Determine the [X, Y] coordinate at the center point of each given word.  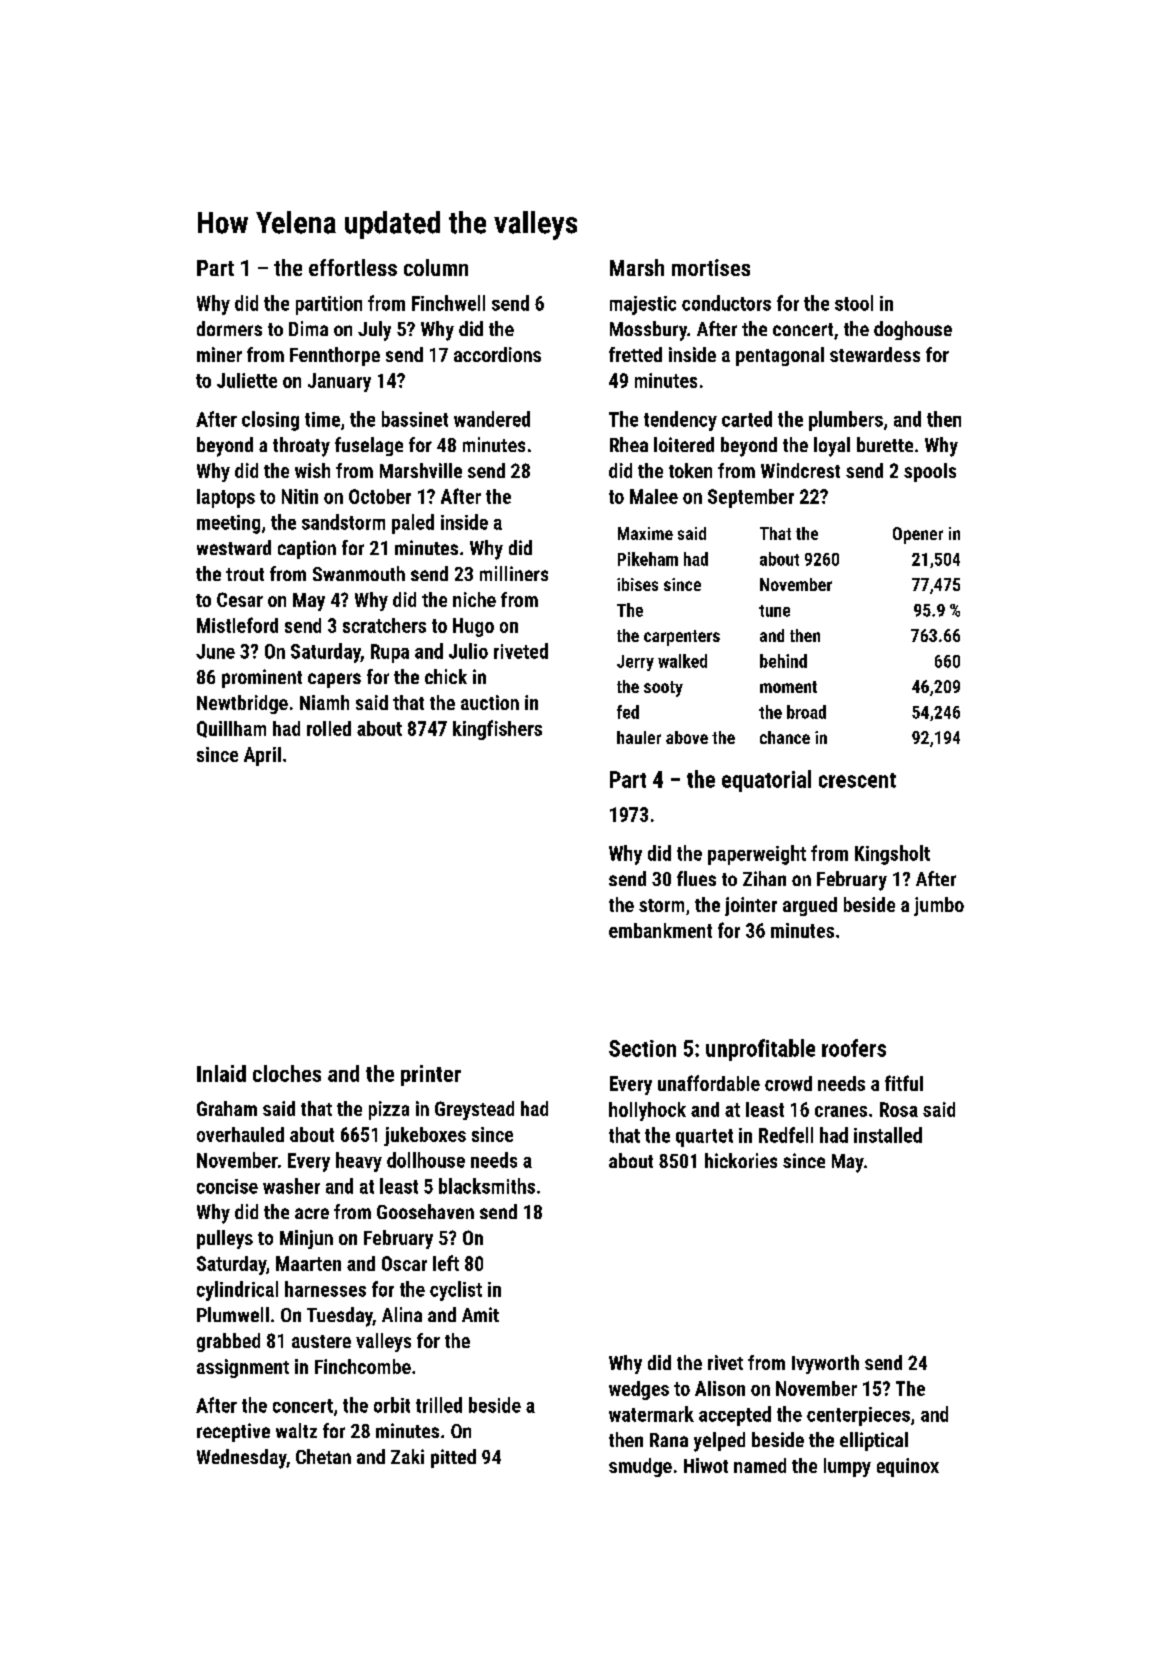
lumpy [847, 1467]
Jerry [635, 663]
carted [747, 419]
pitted [453, 1458]
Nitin [300, 496]
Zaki [407, 1456]
